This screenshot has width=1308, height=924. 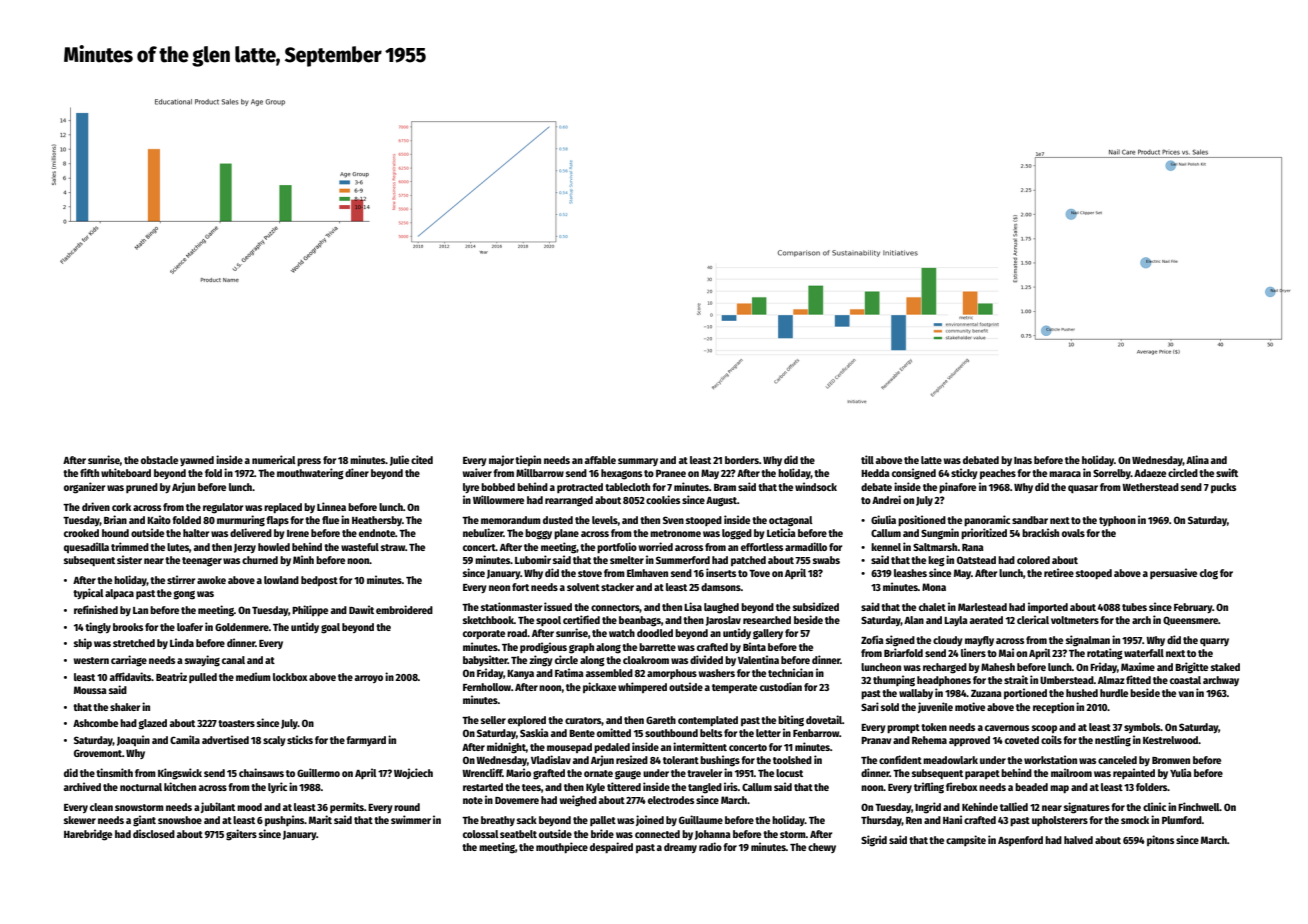 What do you see at coordinates (310, 474) in the screenshot?
I see `mouthwatering` at bounding box center [310, 474].
